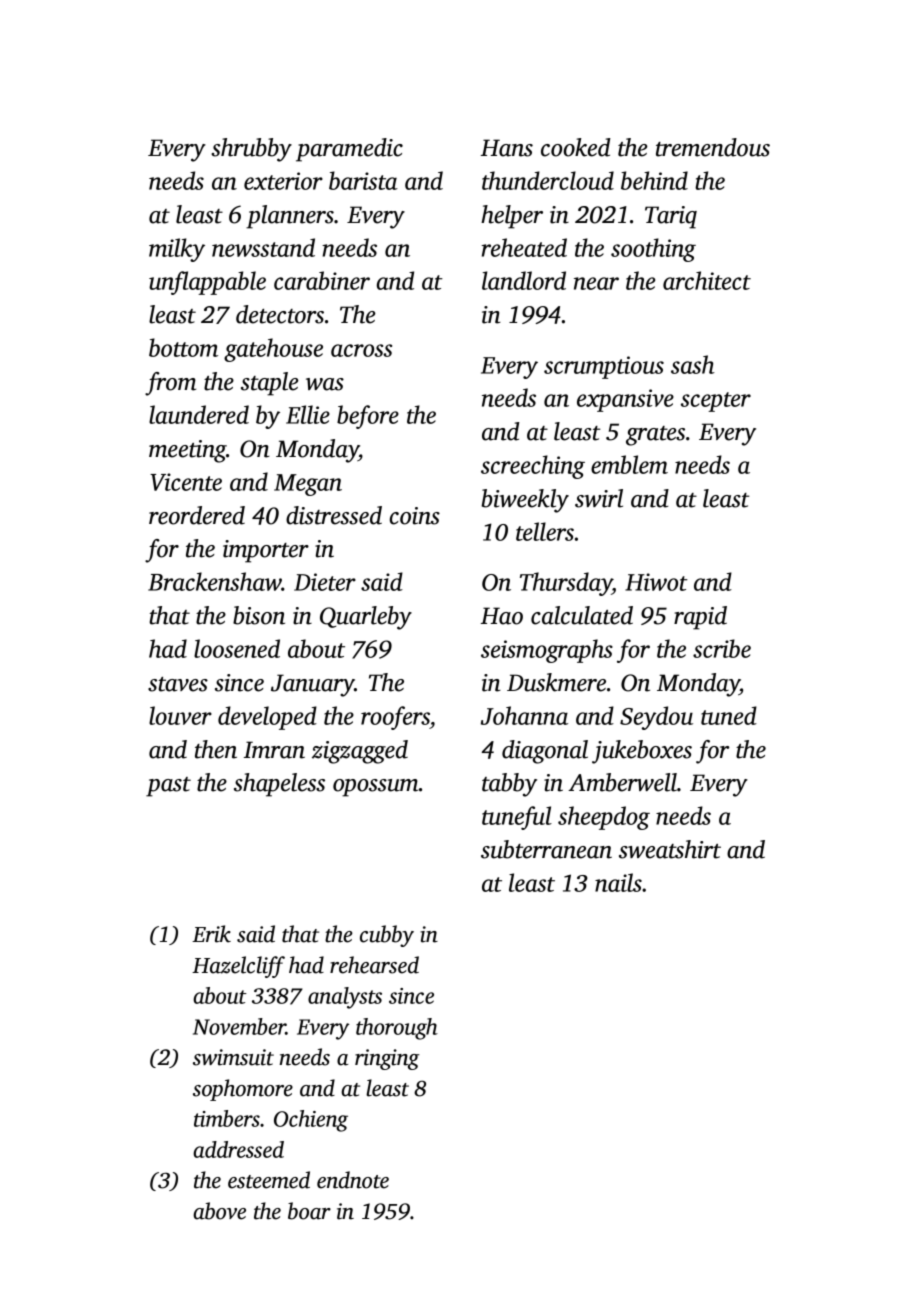  I want to click on scribe, so click(722, 648).
